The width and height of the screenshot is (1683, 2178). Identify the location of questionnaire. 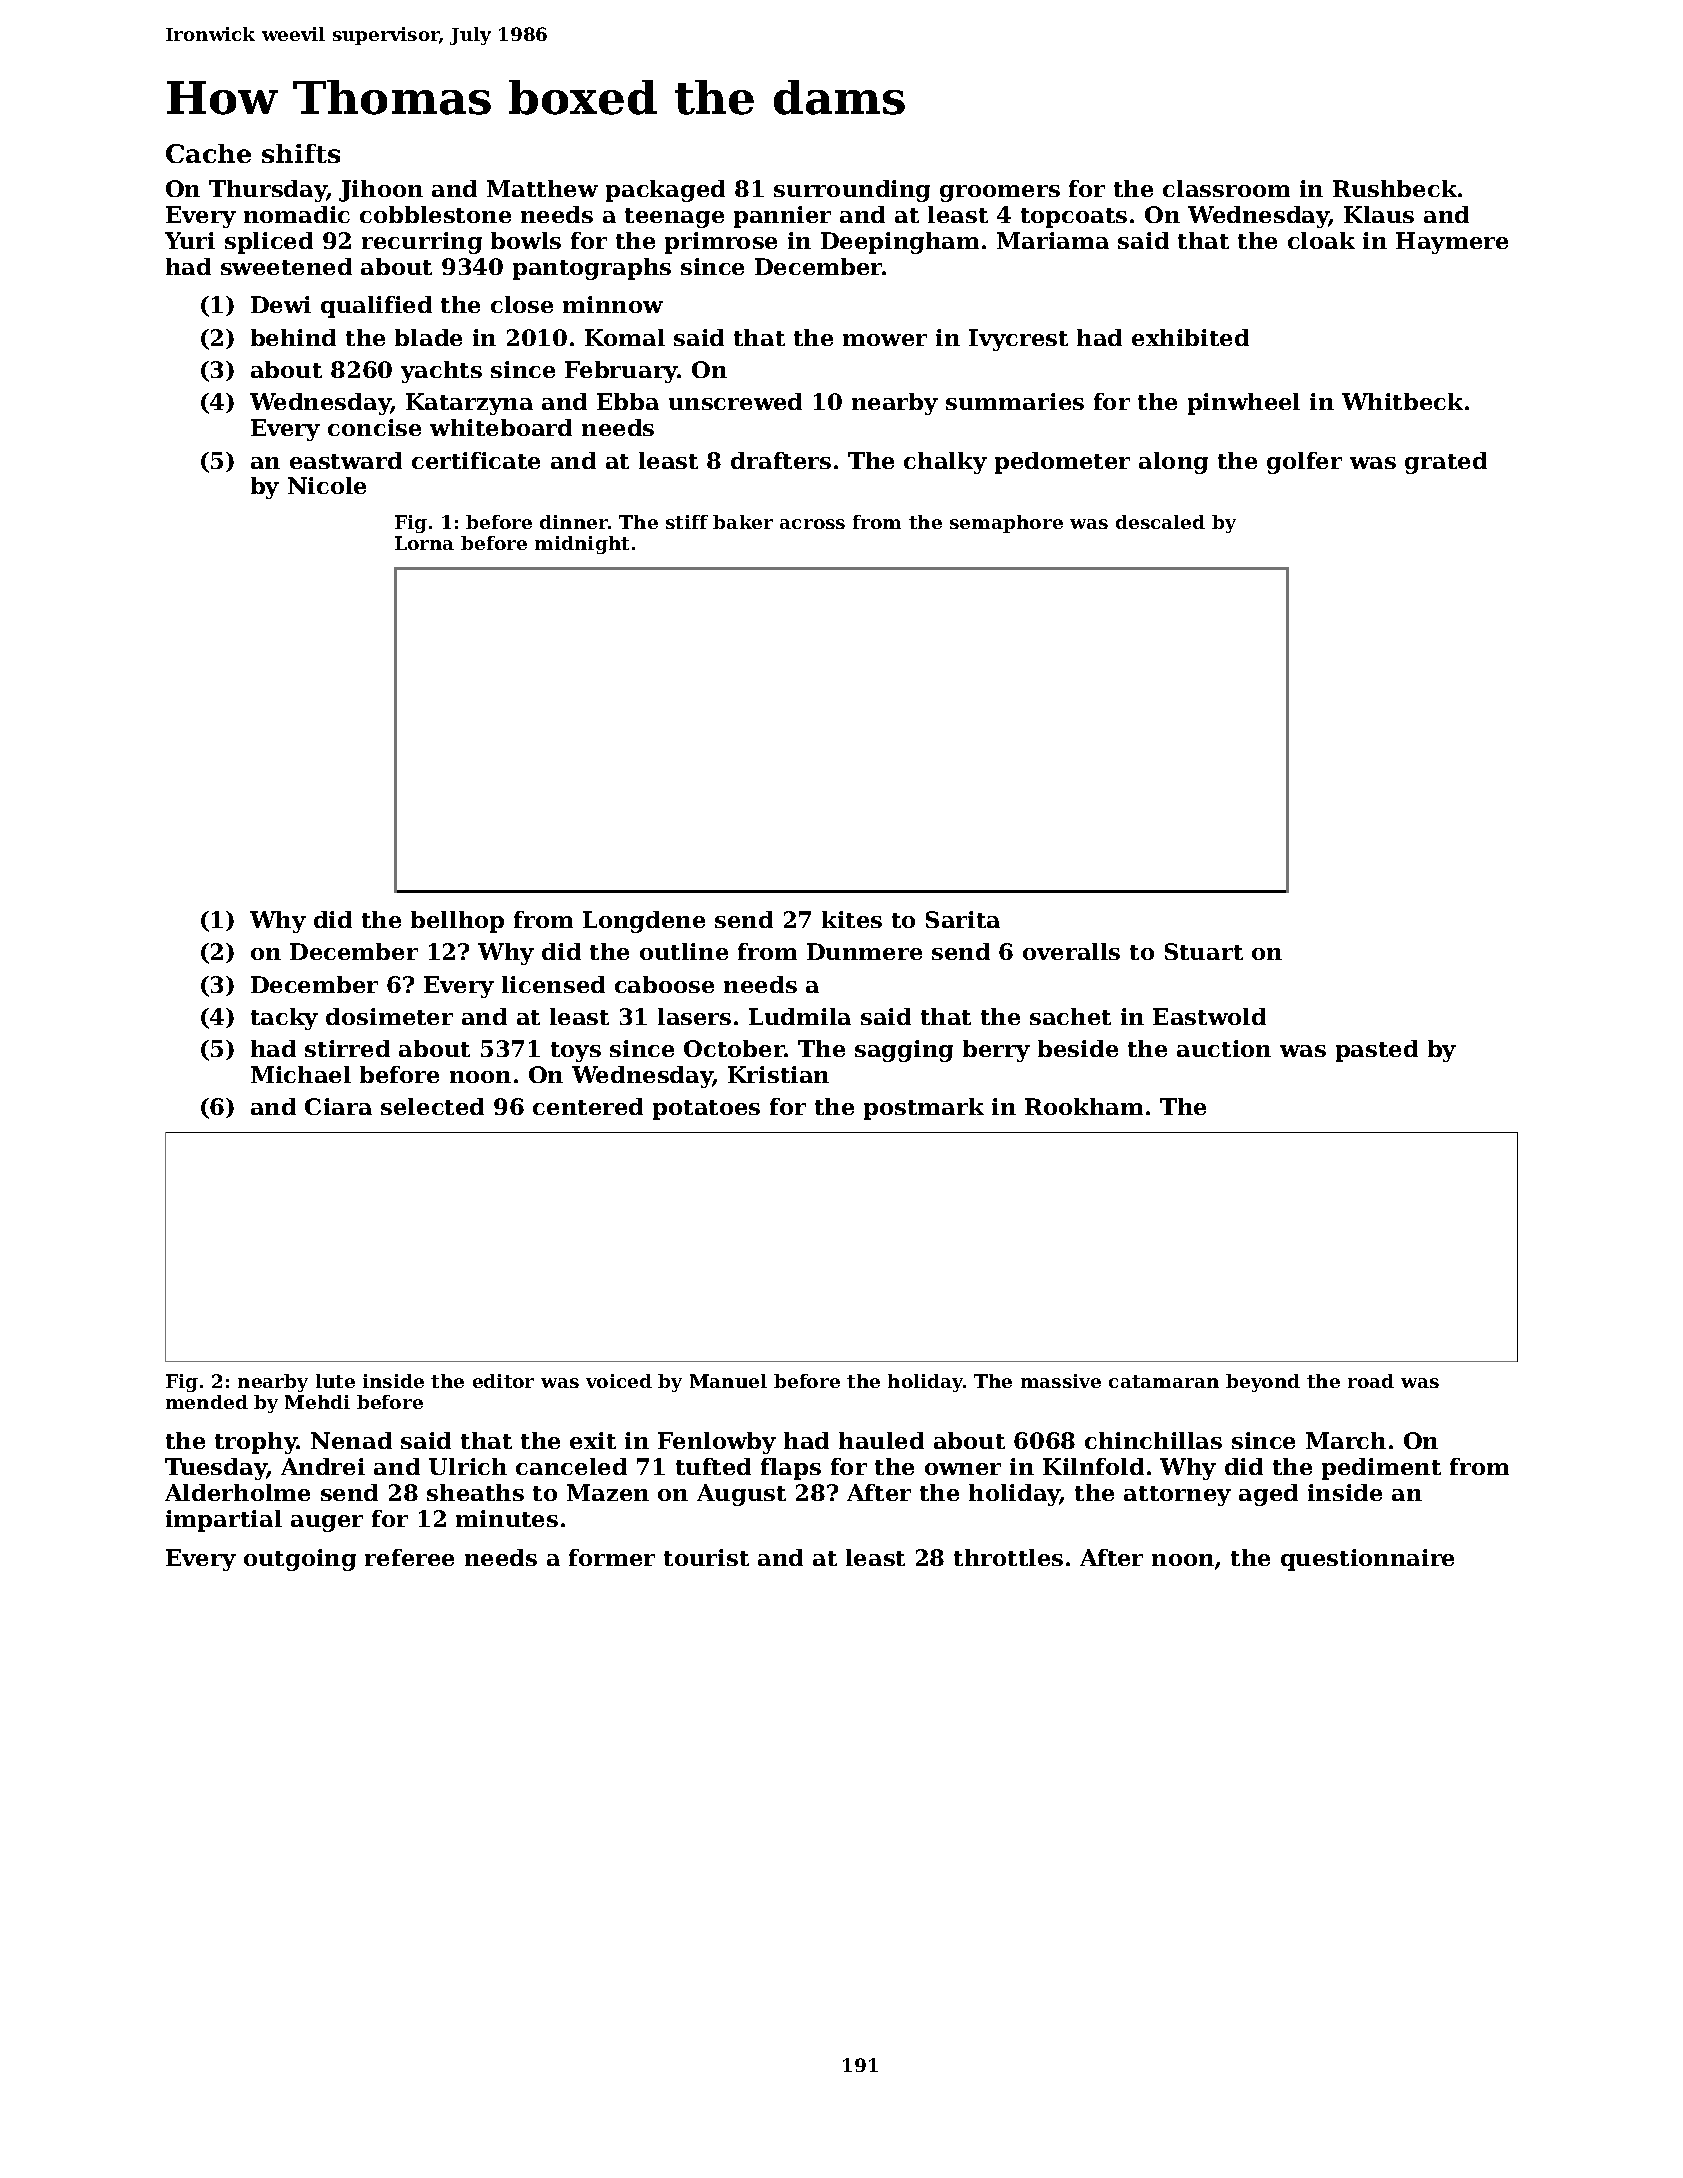
(1367, 1560).
